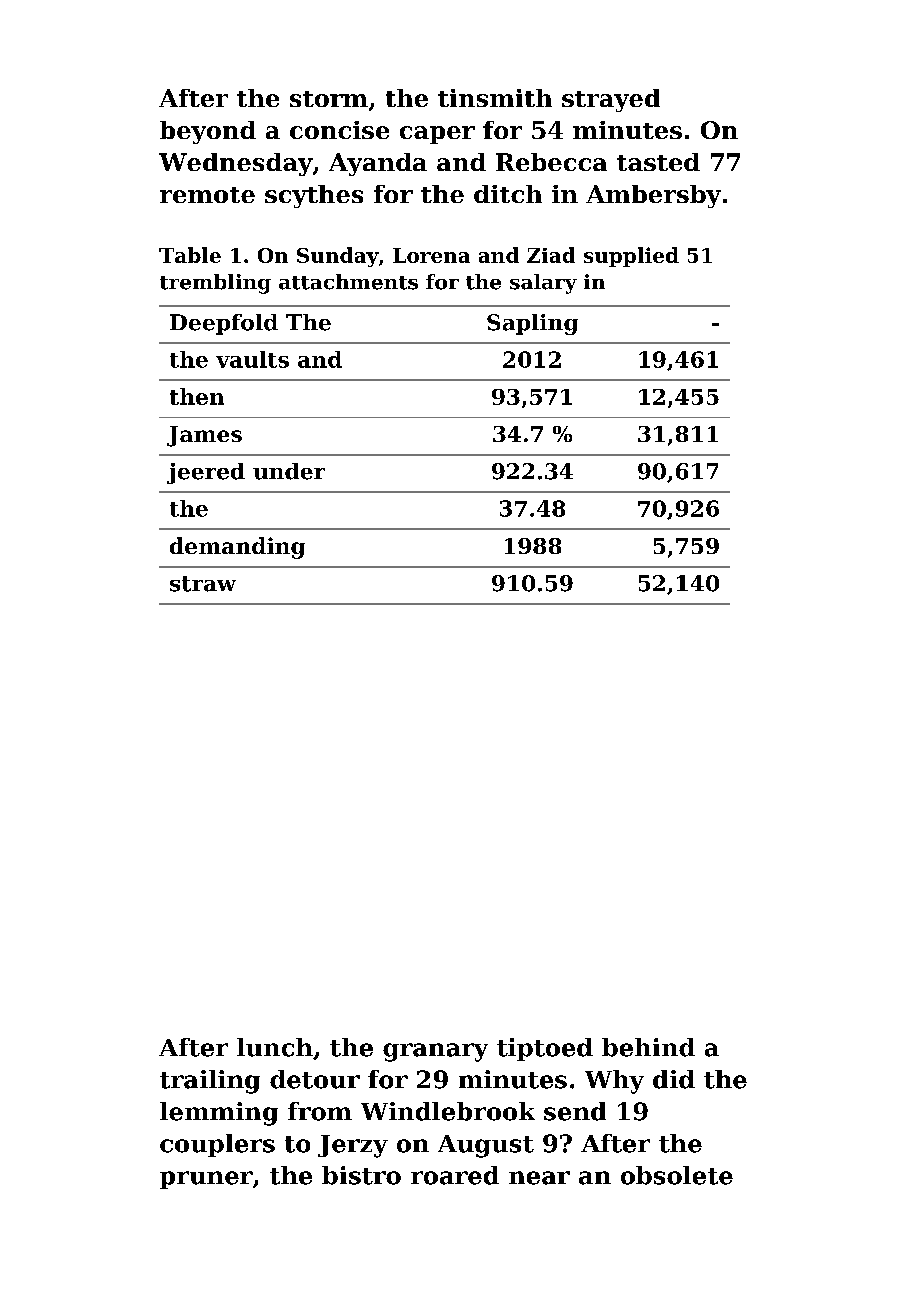 The image size is (924, 1311). Describe the element at coordinates (431, 255) in the screenshot. I see `Lorena` at that location.
